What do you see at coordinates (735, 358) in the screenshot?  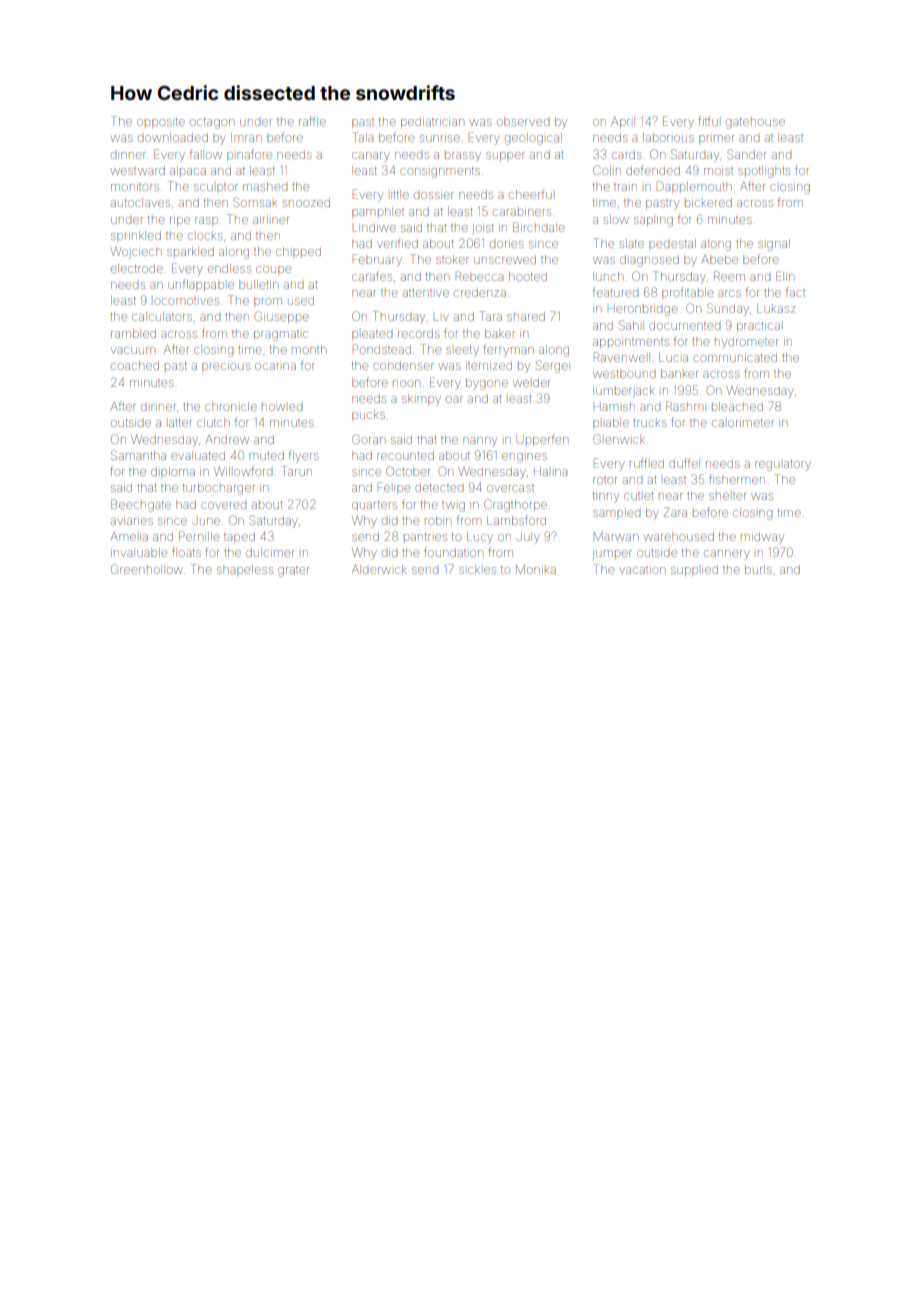 I see `communicated` at bounding box center [735, 358].
